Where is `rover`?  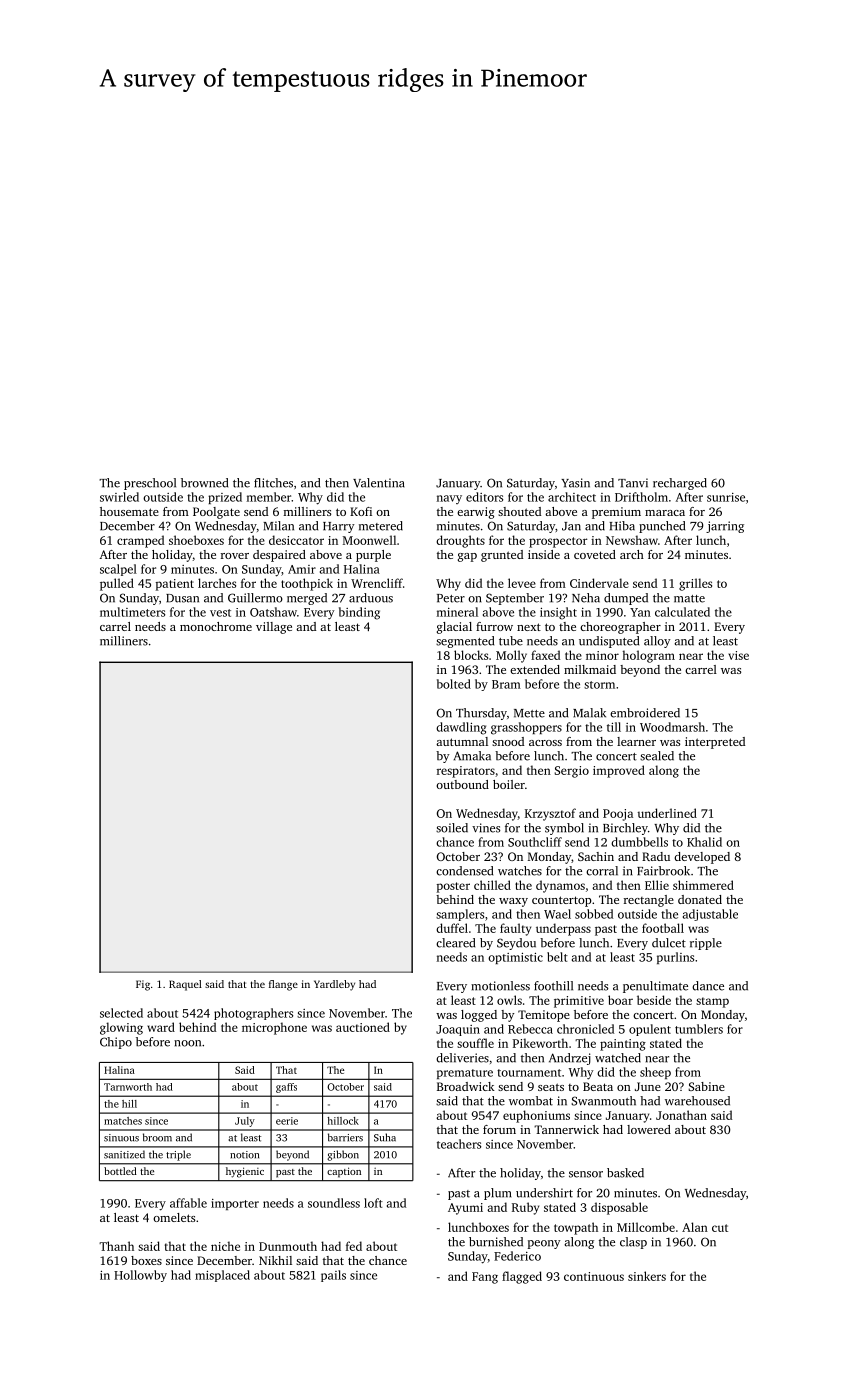 rover is located at coordinates (235, 556).
